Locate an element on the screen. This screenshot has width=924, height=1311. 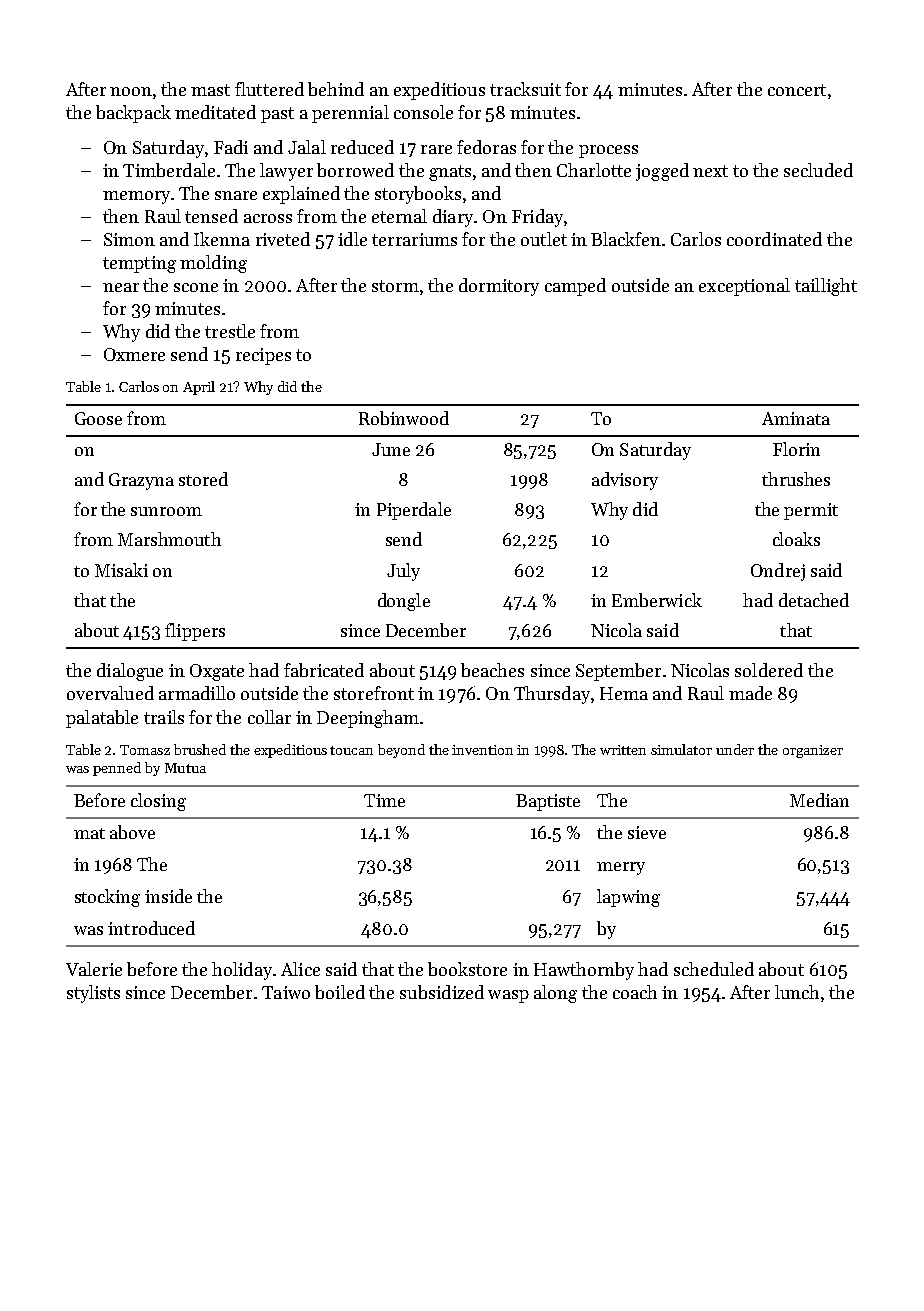
Median is located at coordinates (819, 800).
